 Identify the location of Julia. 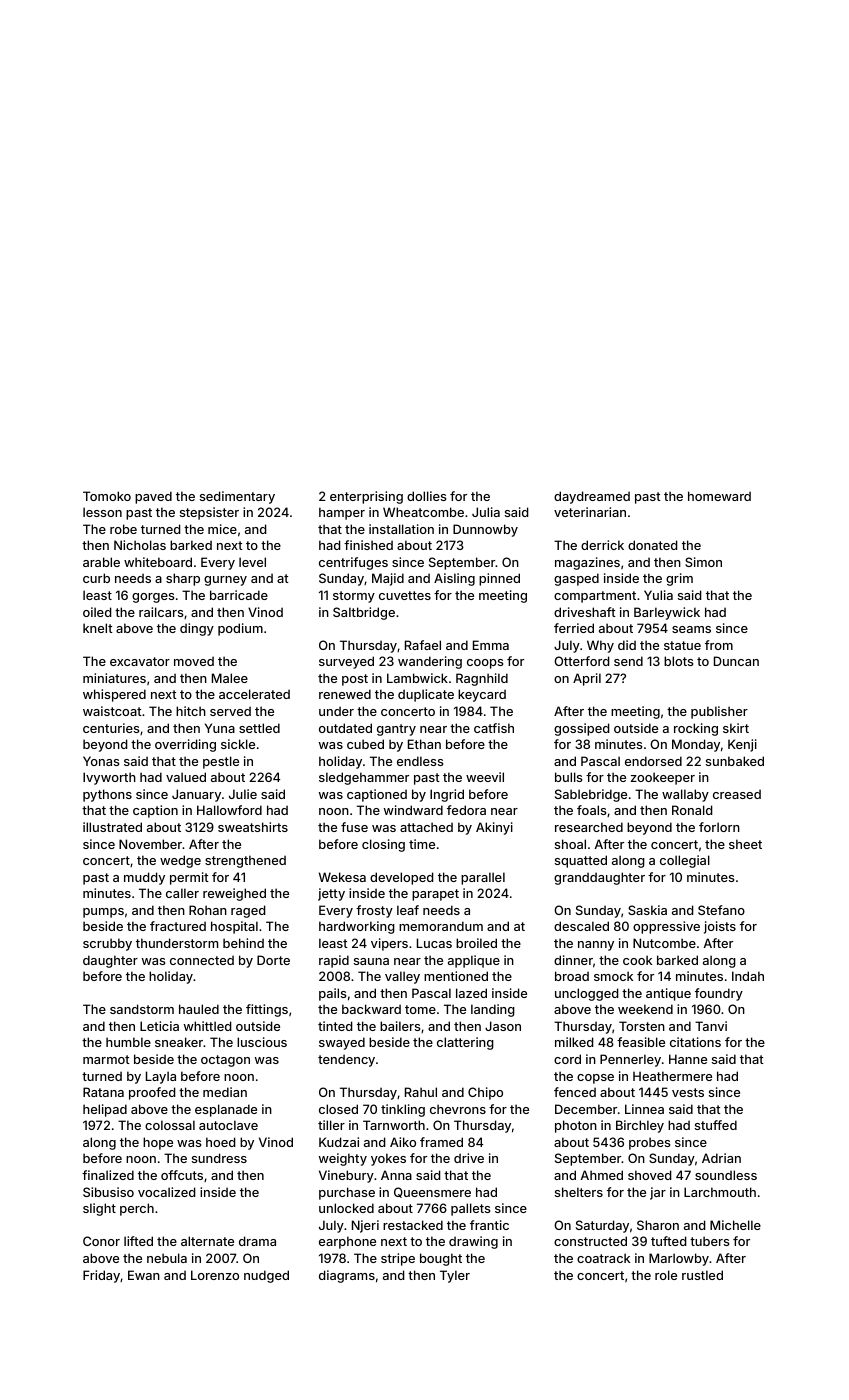
(486, 512).
